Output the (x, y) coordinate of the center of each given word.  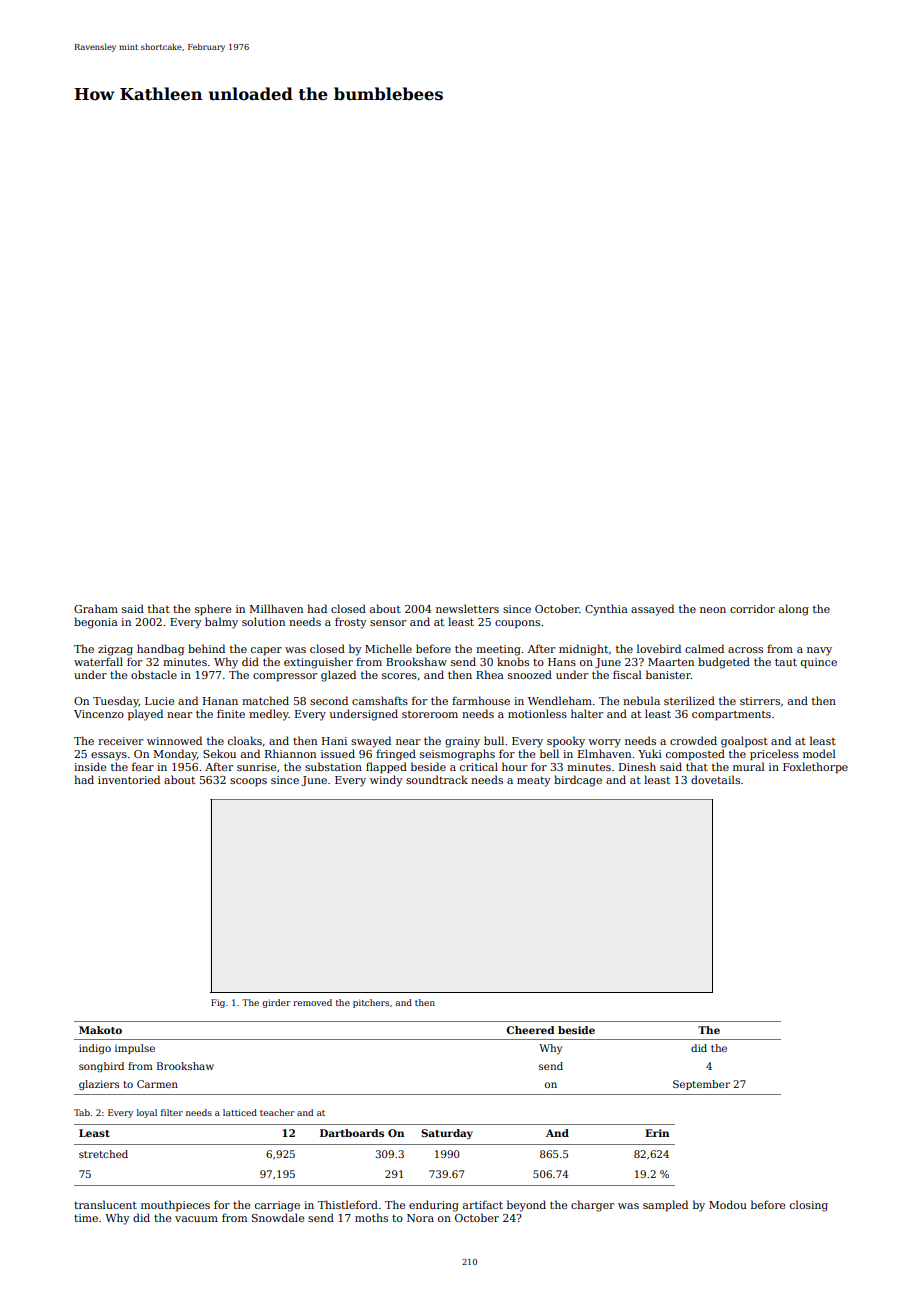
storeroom (430, 714)
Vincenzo (99, 714)
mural (749, 766)
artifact (483, 1204)
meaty (534, 782)
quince (819, 663)
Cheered (530, 1030)
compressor (285, 677)
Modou (728, 1204)
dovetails (715, 779)
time (86, 1218)
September (701, 1085)
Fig (218, 1003)
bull (494, 740)
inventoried (129, 779)
